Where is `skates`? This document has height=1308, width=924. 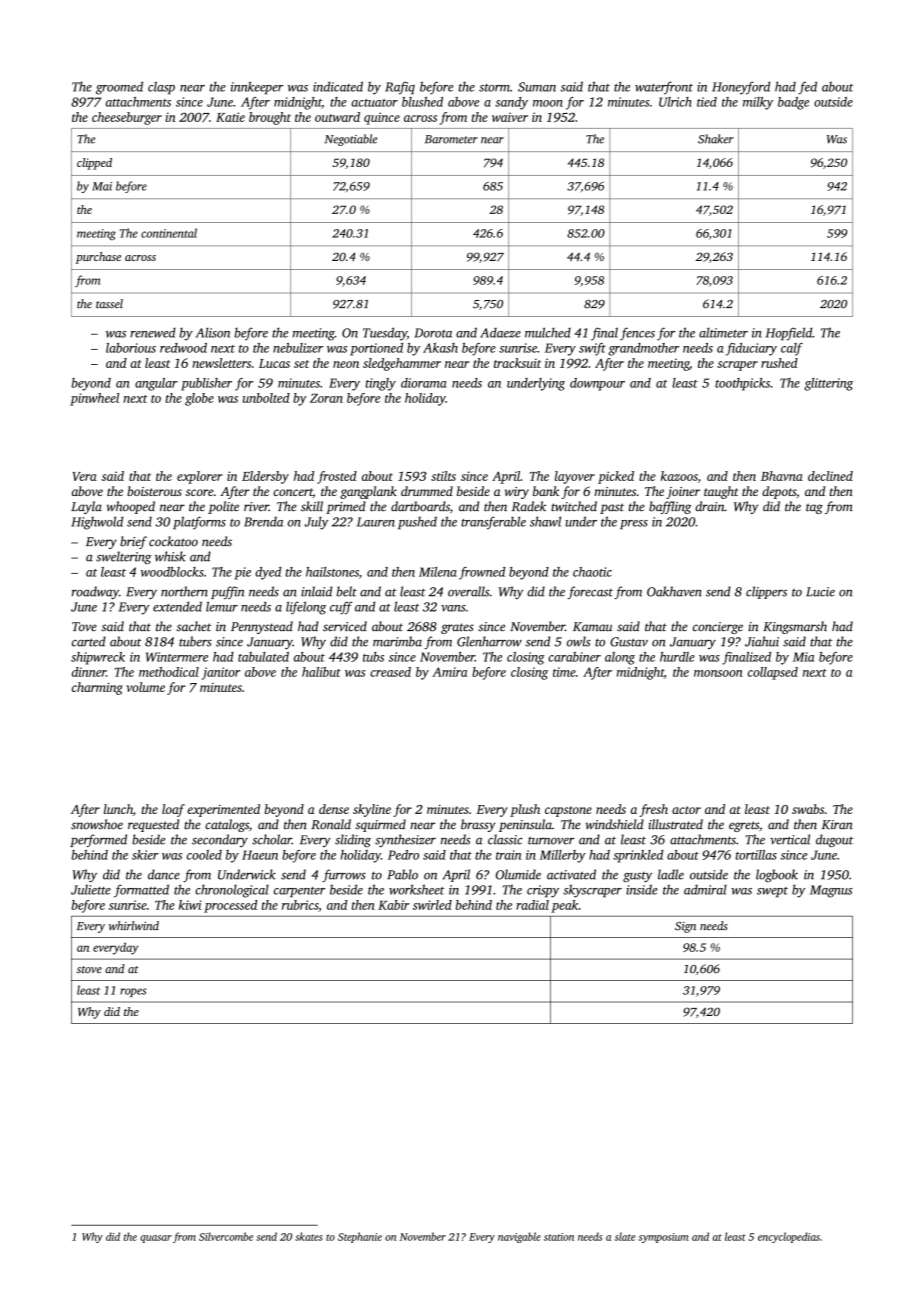
skates is located at coordinates (309, 1236).
